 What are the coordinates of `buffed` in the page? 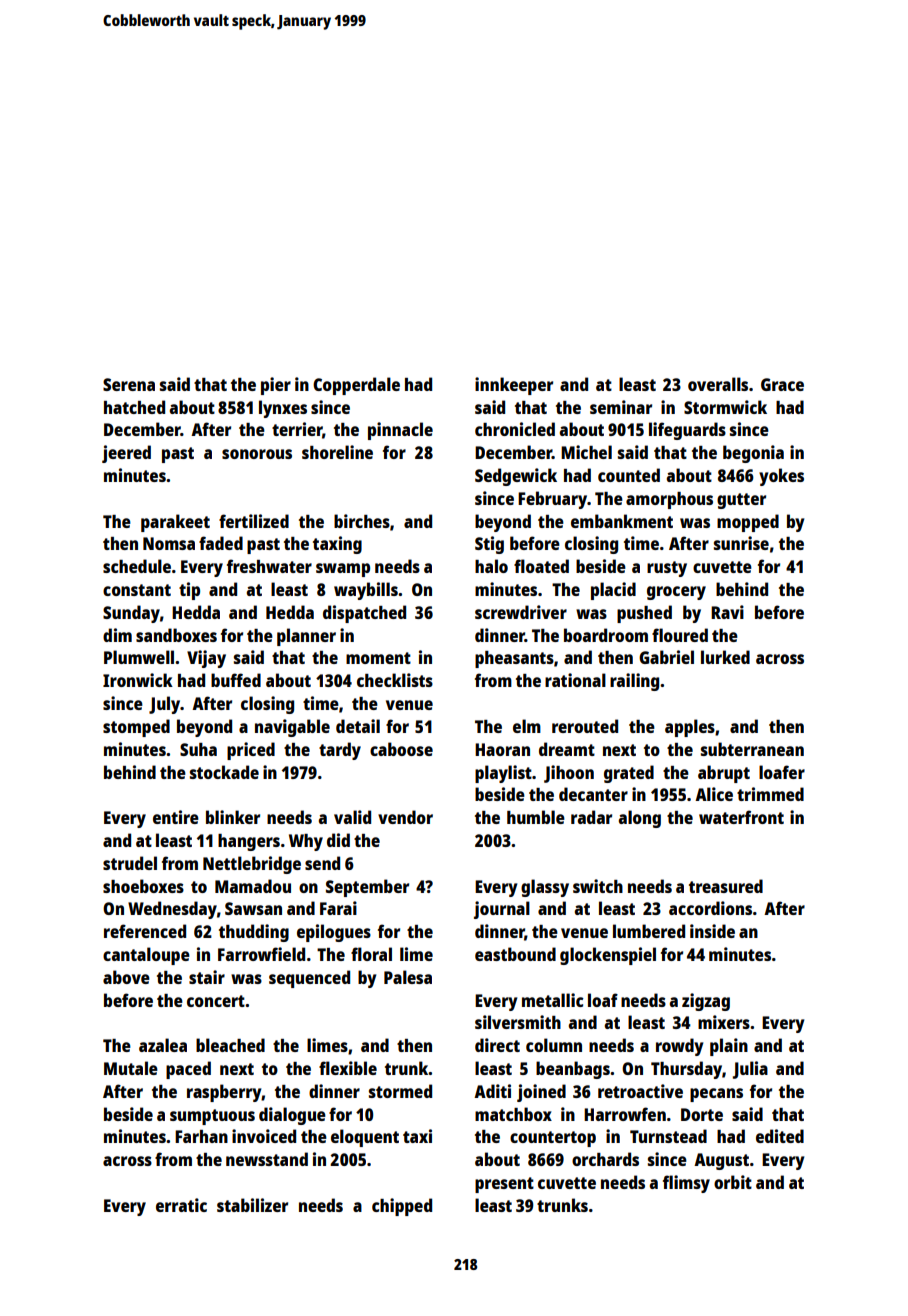 It's located at (236, 680).
